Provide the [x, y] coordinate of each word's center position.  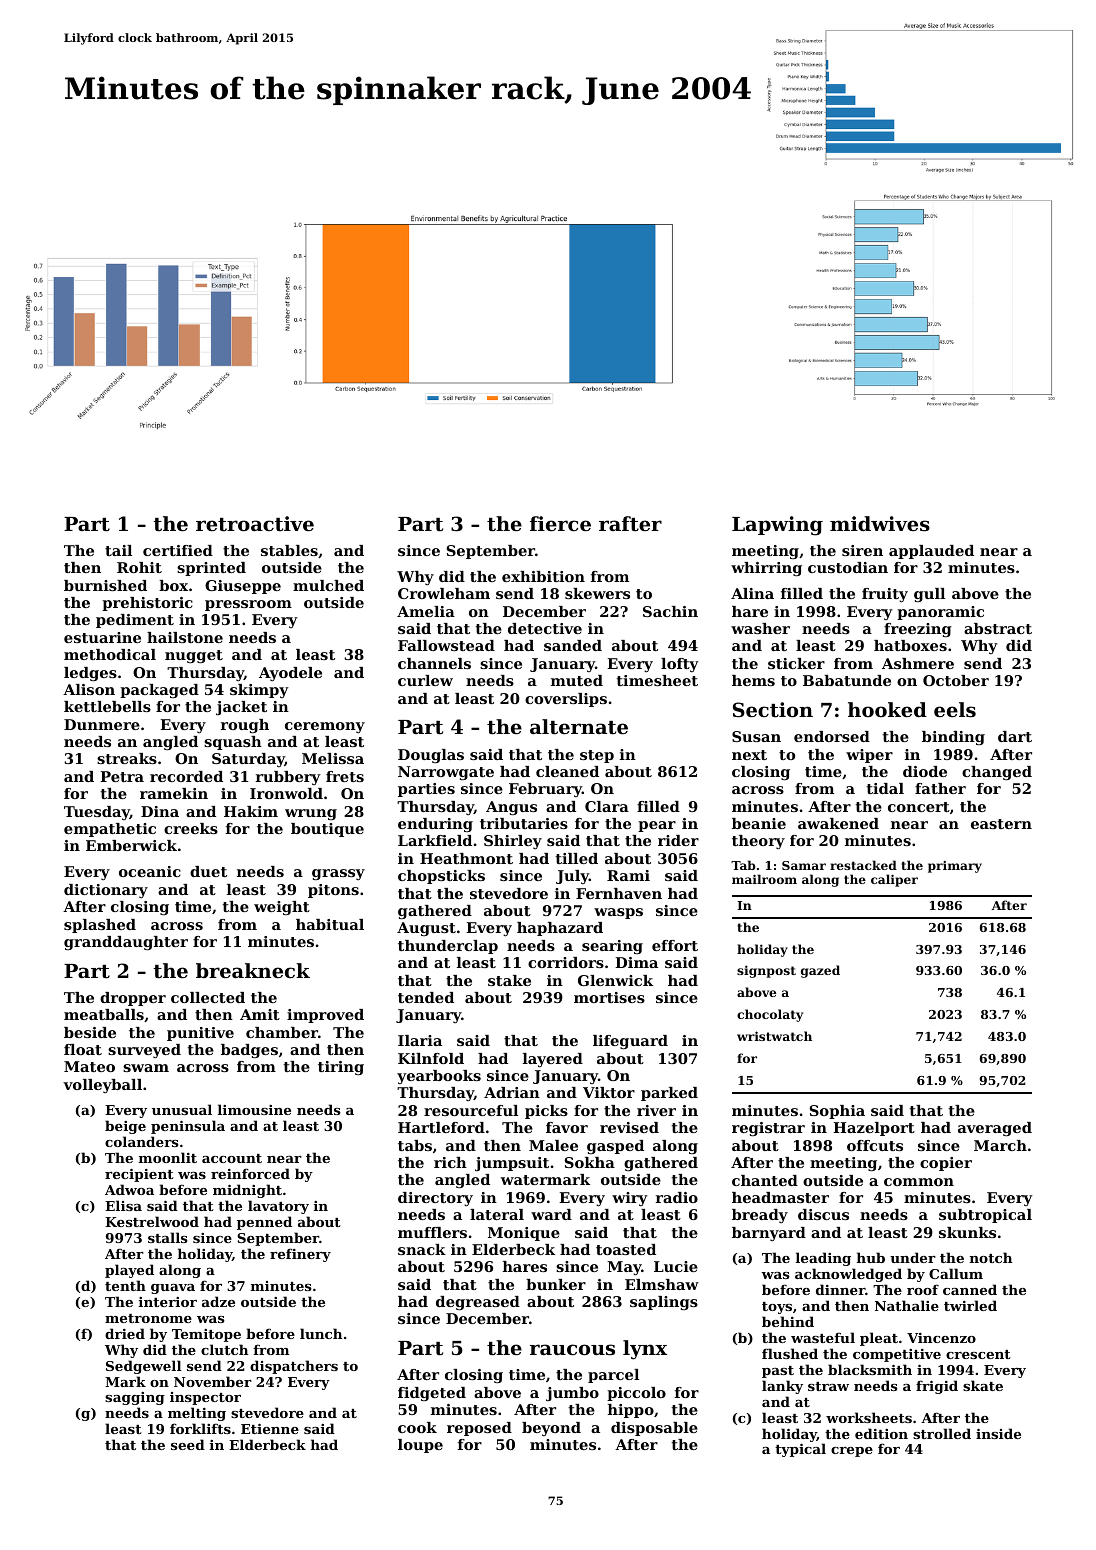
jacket [241, 708]
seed [188, 1444]
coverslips [566, 700]
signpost [766, 971]
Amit [260, 1014]
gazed [820, 971]
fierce [560, 523]
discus [823, 1214]
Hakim [251, 811]
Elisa [123, 1205]
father [940, 788]
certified [178, 550]
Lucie [676, 1266]
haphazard [560, 929]
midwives [880, 524]
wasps [618, 913]
